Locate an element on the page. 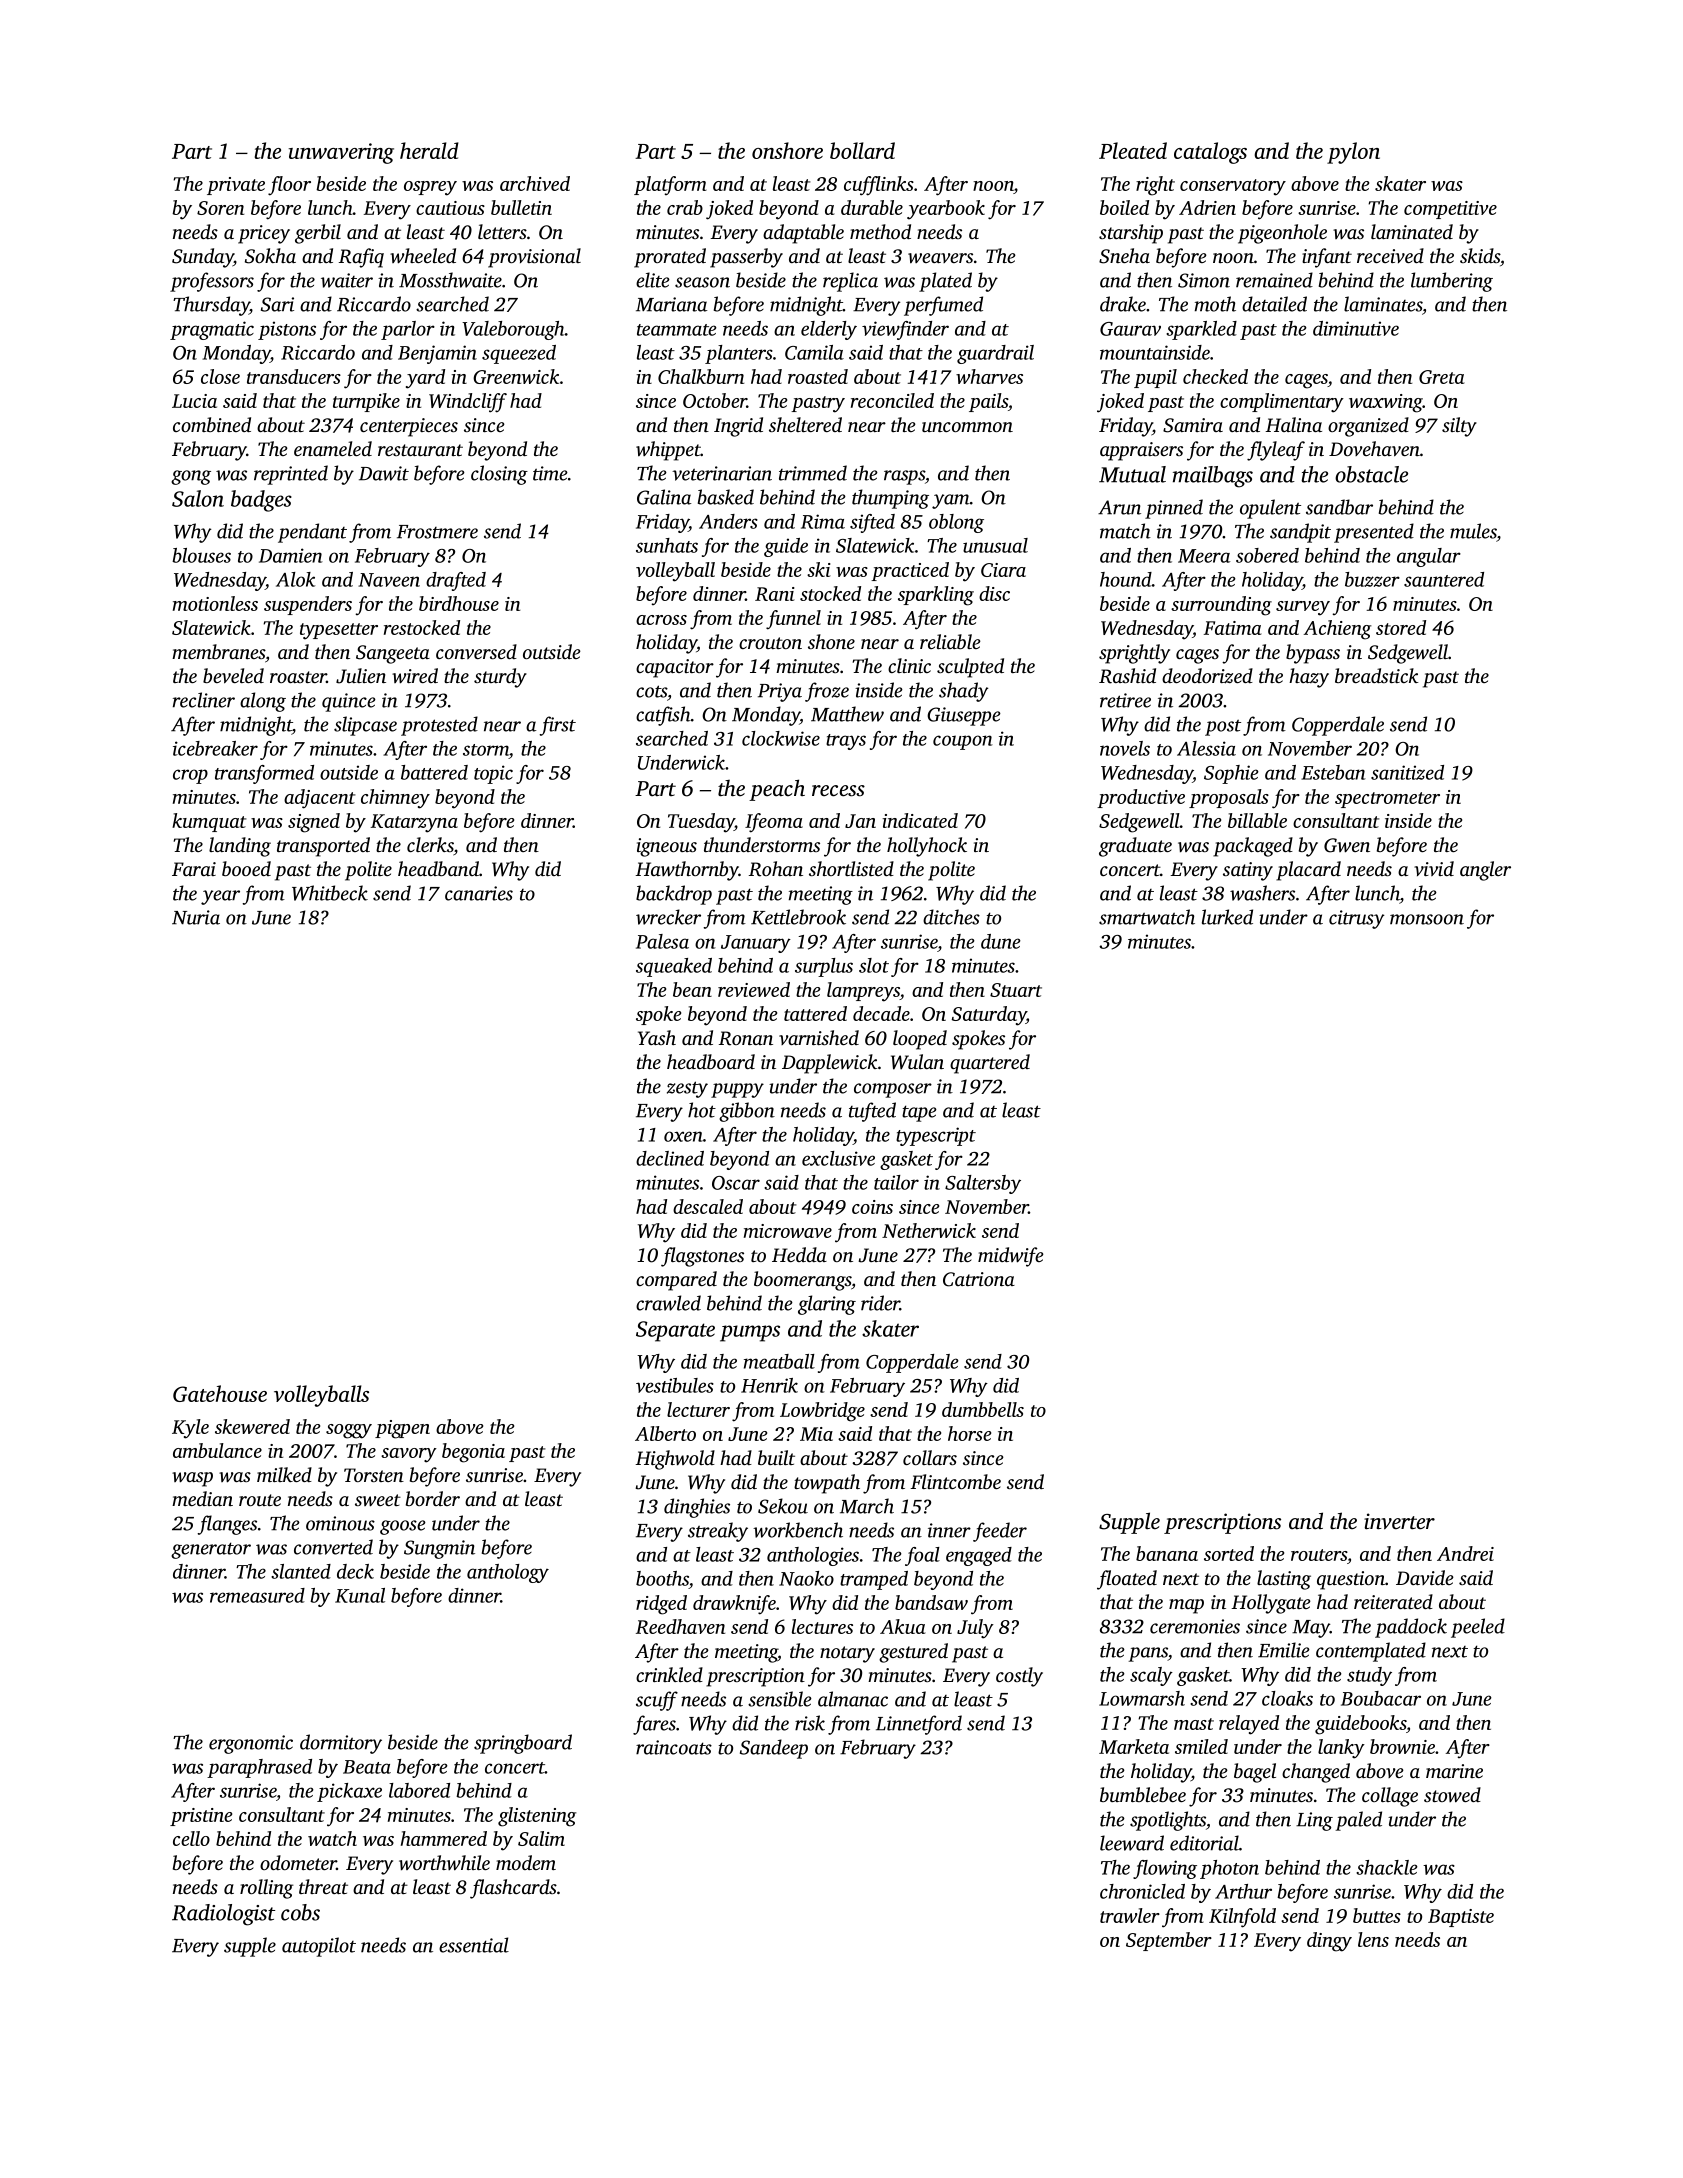  anthology is located at coordinates (508, 1573).
